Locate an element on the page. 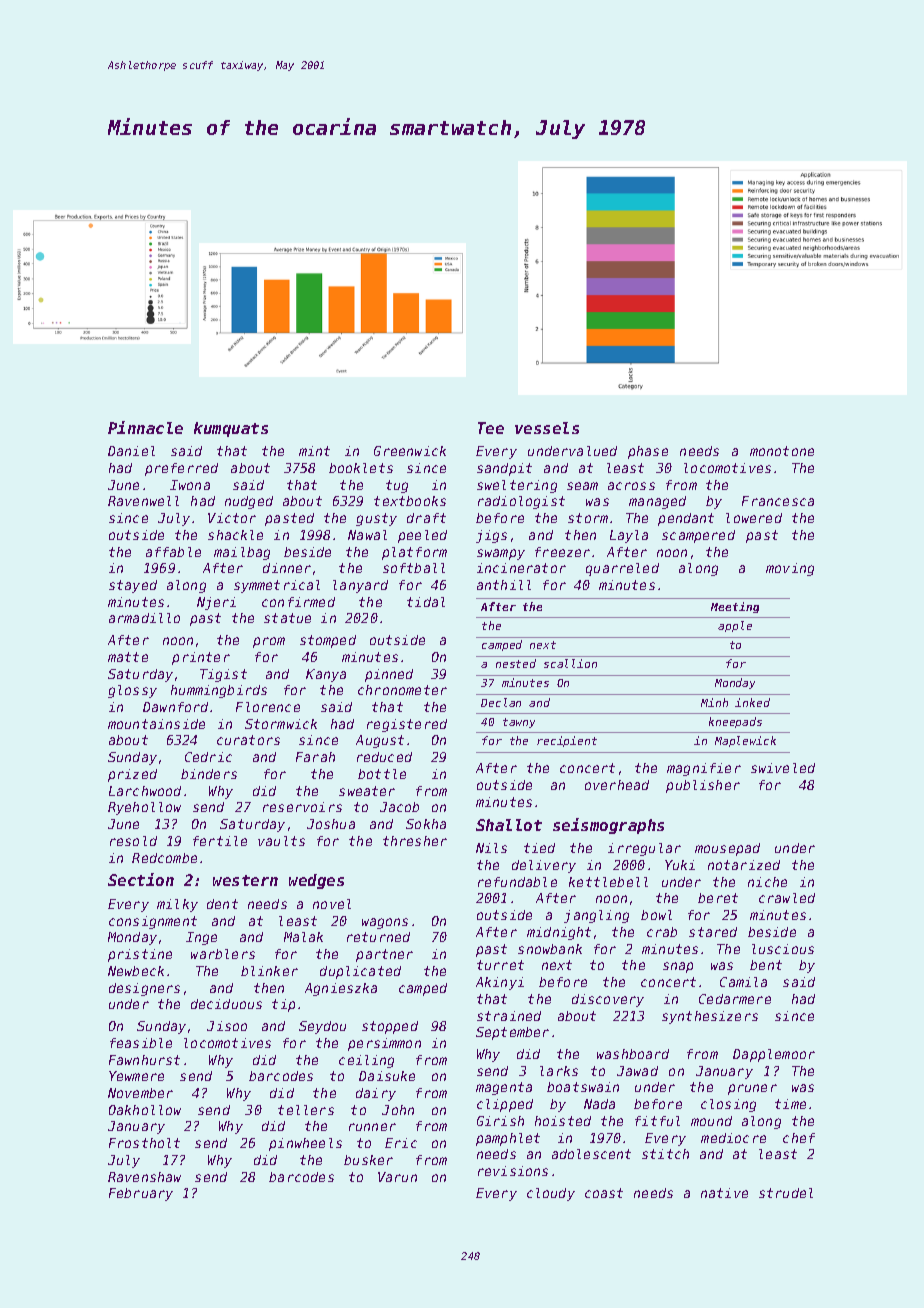 This document has height=1308, width=924. nested is located at coordinates (516, 663).
